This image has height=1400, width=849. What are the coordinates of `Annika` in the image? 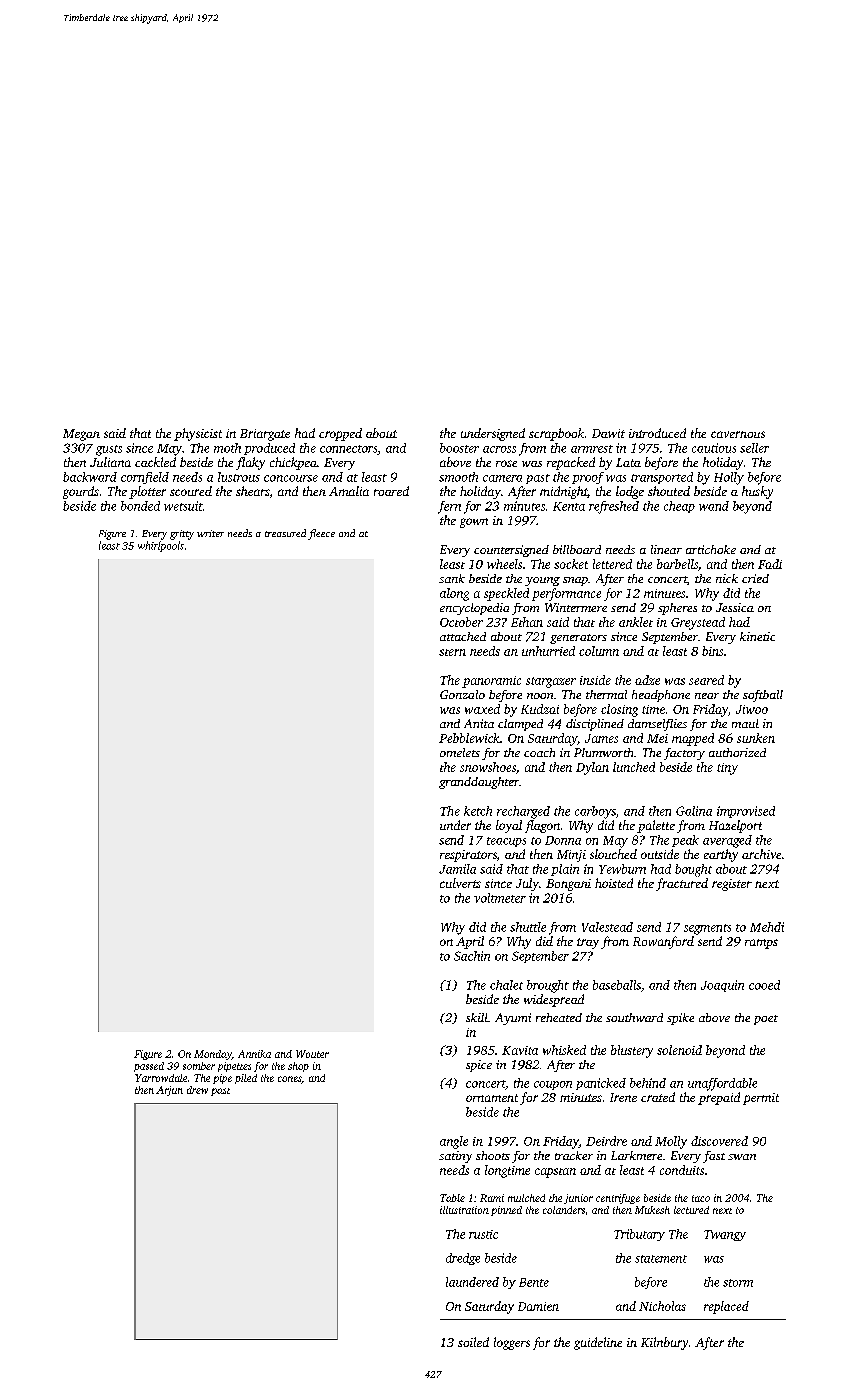 It's located at (254, 1054).
